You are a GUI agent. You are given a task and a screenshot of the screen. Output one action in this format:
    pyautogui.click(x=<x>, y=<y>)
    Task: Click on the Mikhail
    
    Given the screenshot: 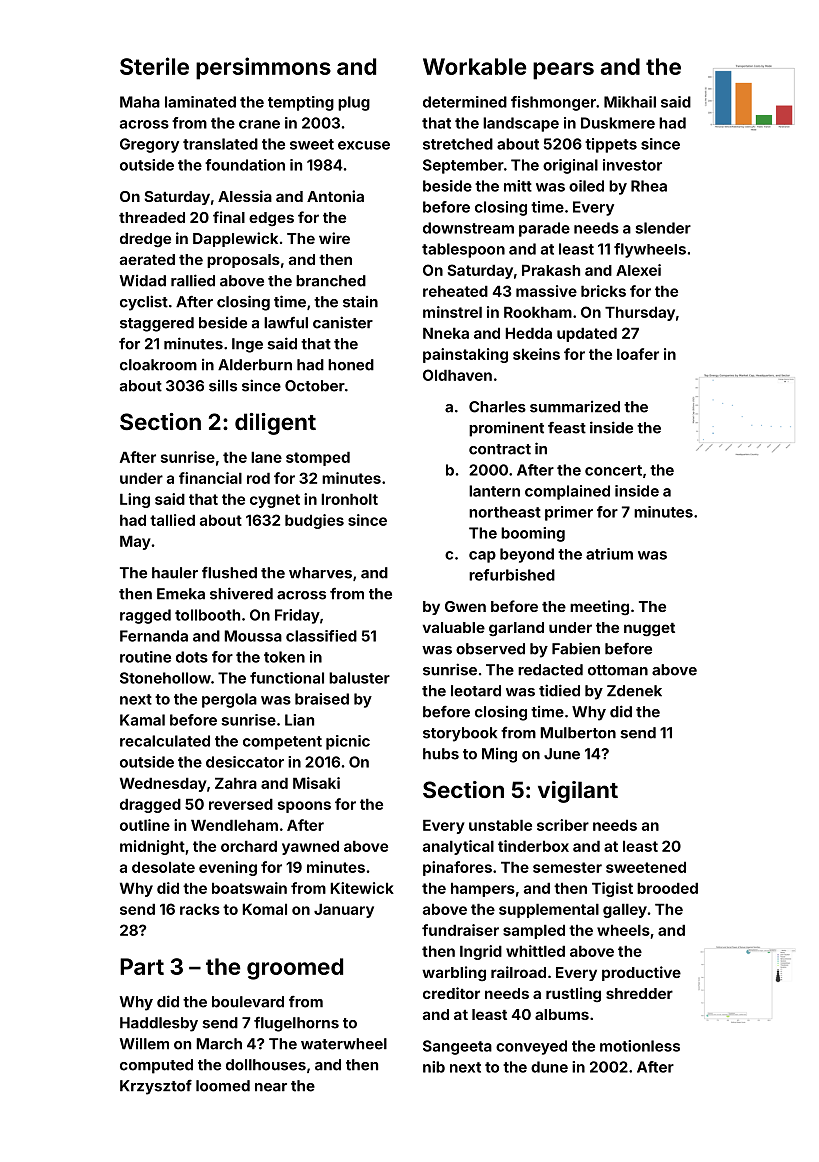 What is the action you would take?
    pyautogui.click(x=630, y=102)
